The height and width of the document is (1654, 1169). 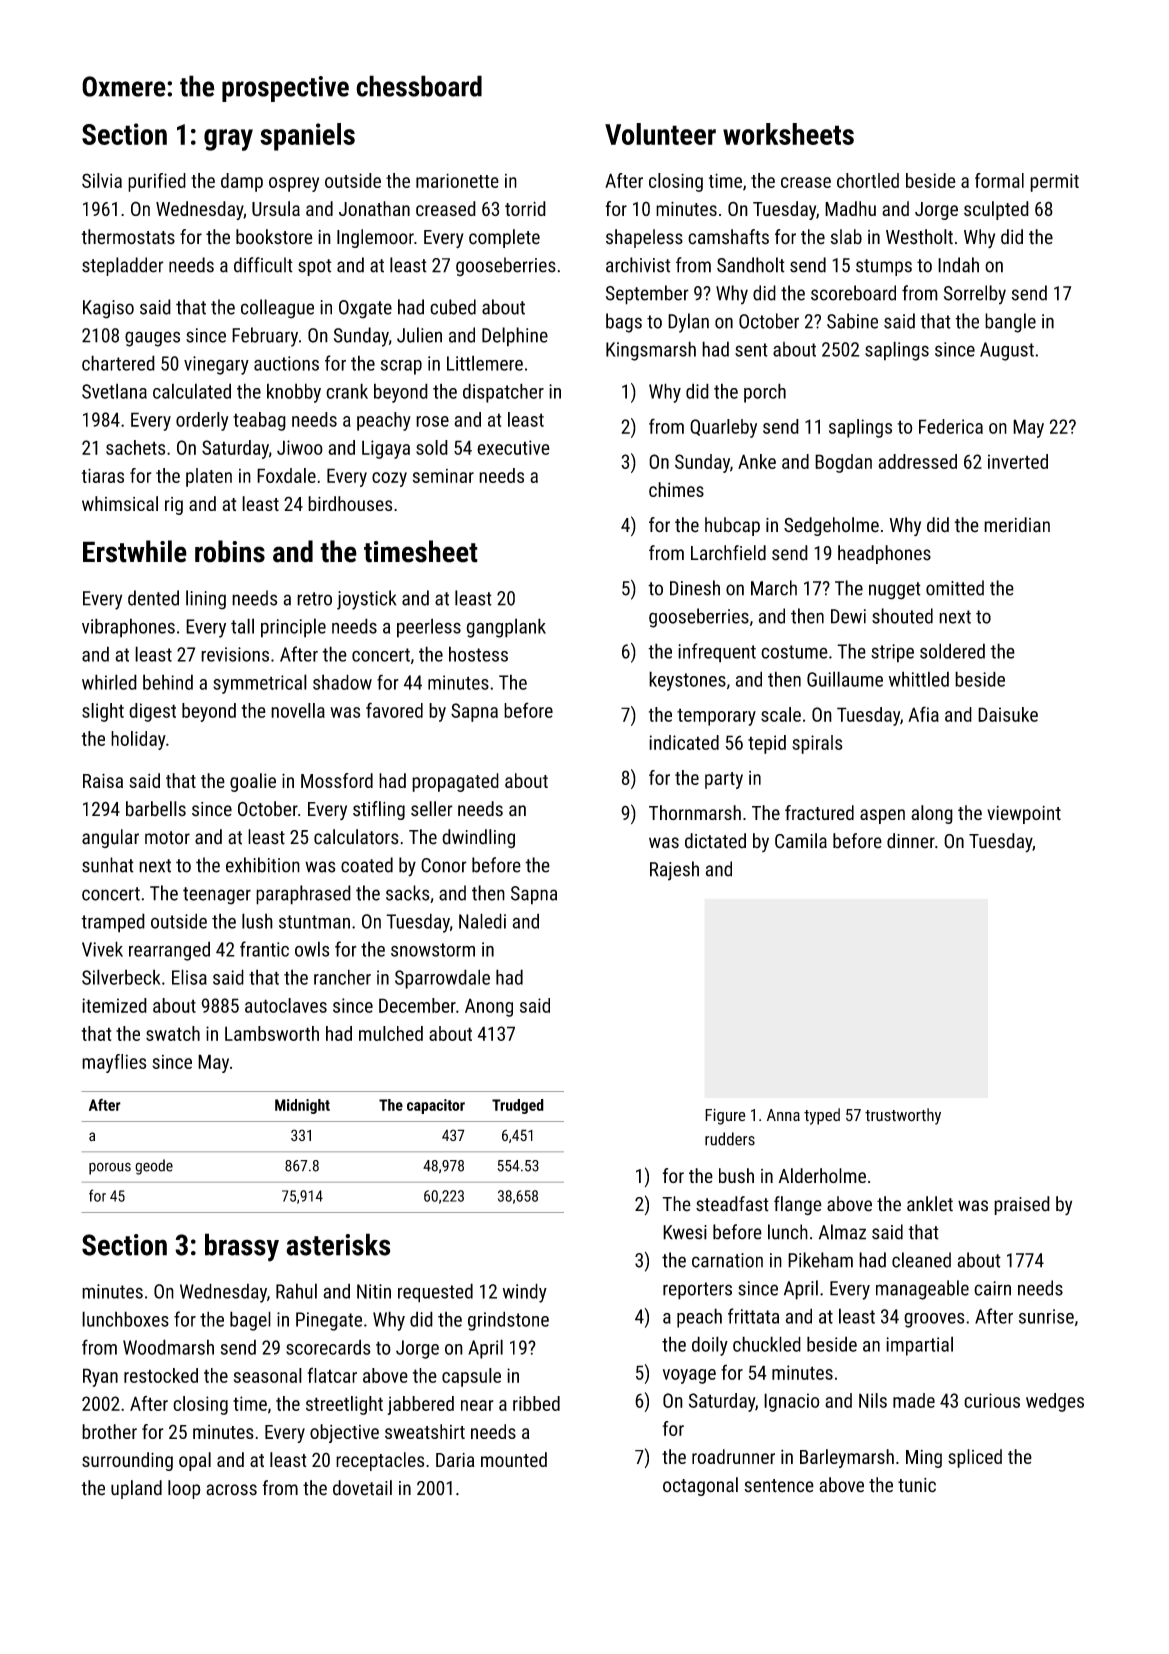 What do you see at coordinates (999, 180) in the document?
I see `formal` at bounding box center [999, 180].
